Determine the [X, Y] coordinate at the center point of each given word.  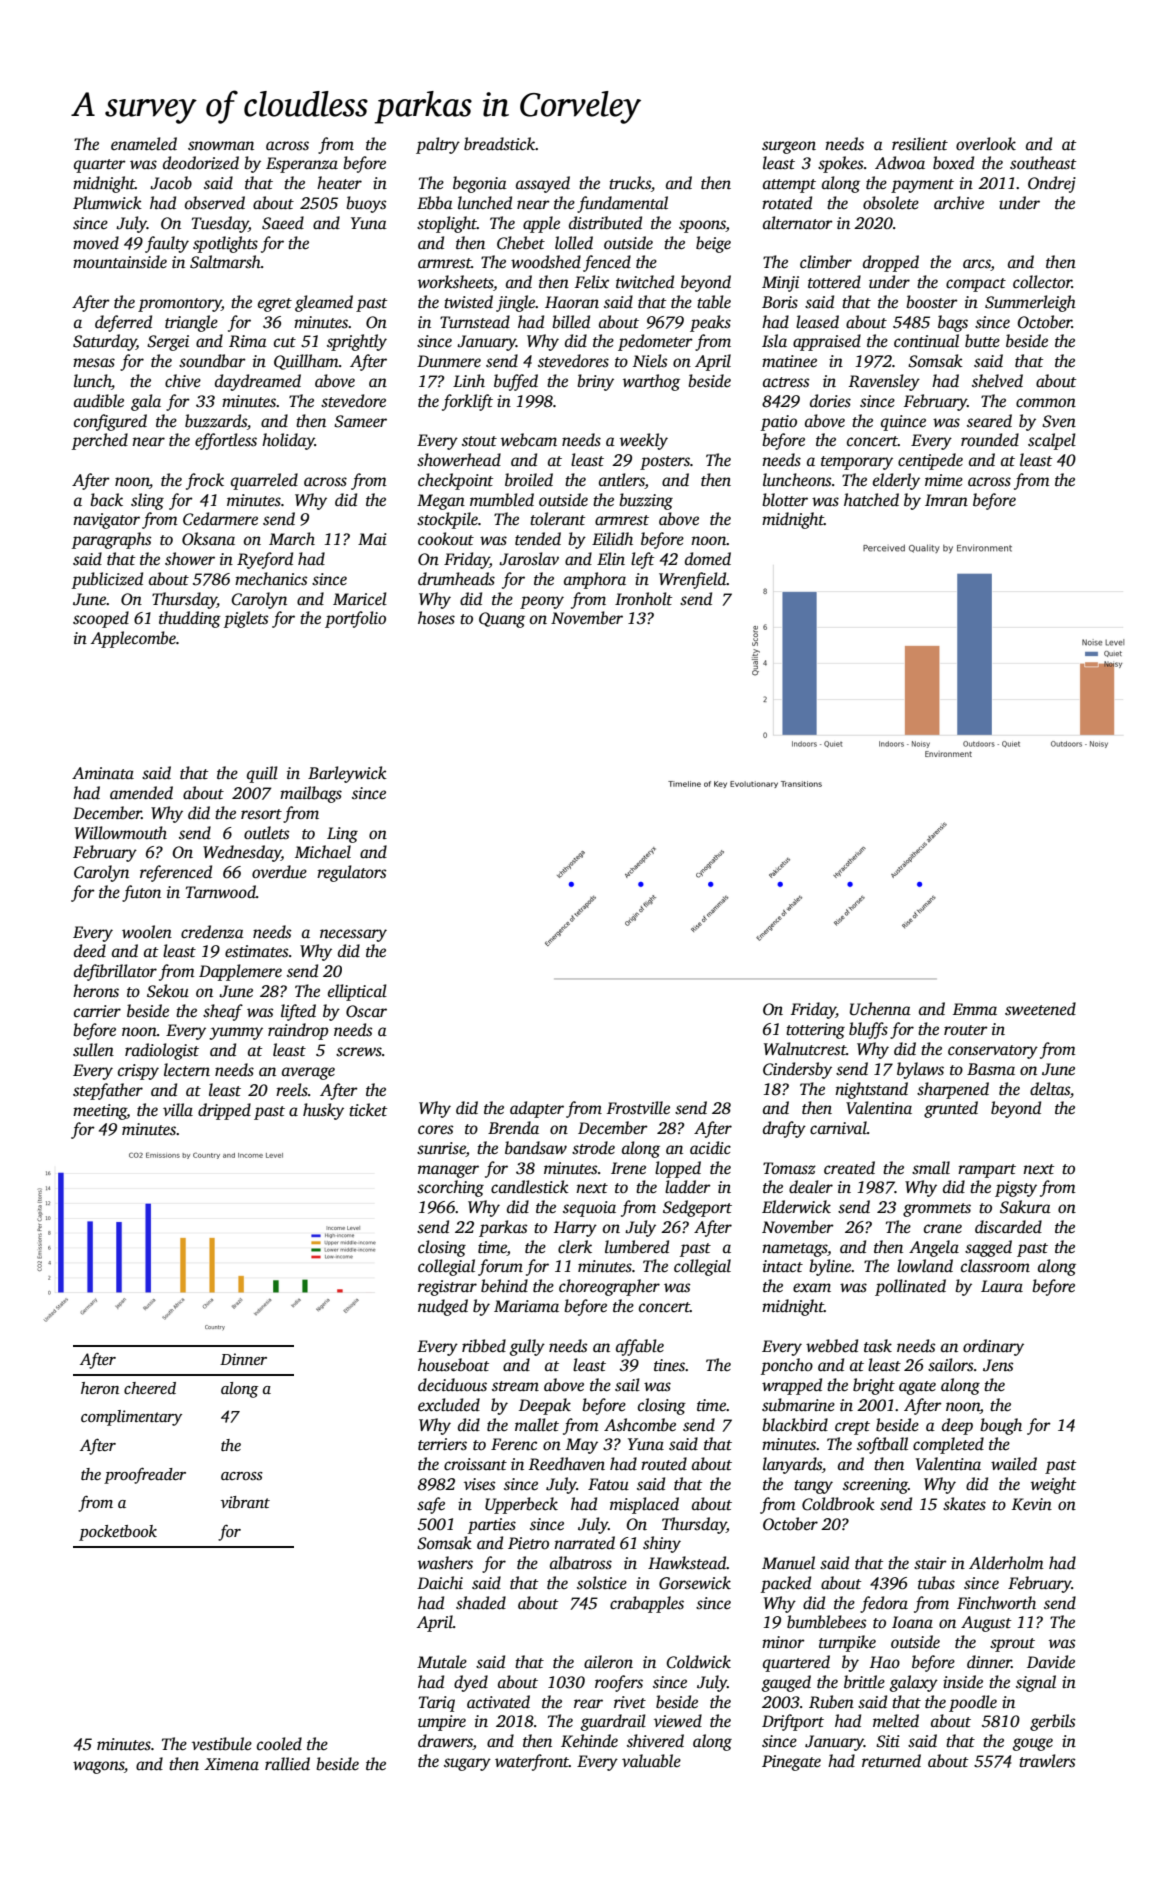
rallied [287, 1764]
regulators [352, 873]
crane [943, 1229]
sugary [467, 1764]
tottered [834, 282]
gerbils [1053, 1722]
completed [948, 1445]
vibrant [245, 1502]
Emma [975, 1009]
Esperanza [302, 165]
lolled [574, 243]
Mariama [526, 1306]
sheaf [223, 1012]
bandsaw [536, 1148]
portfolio [355, 619]
